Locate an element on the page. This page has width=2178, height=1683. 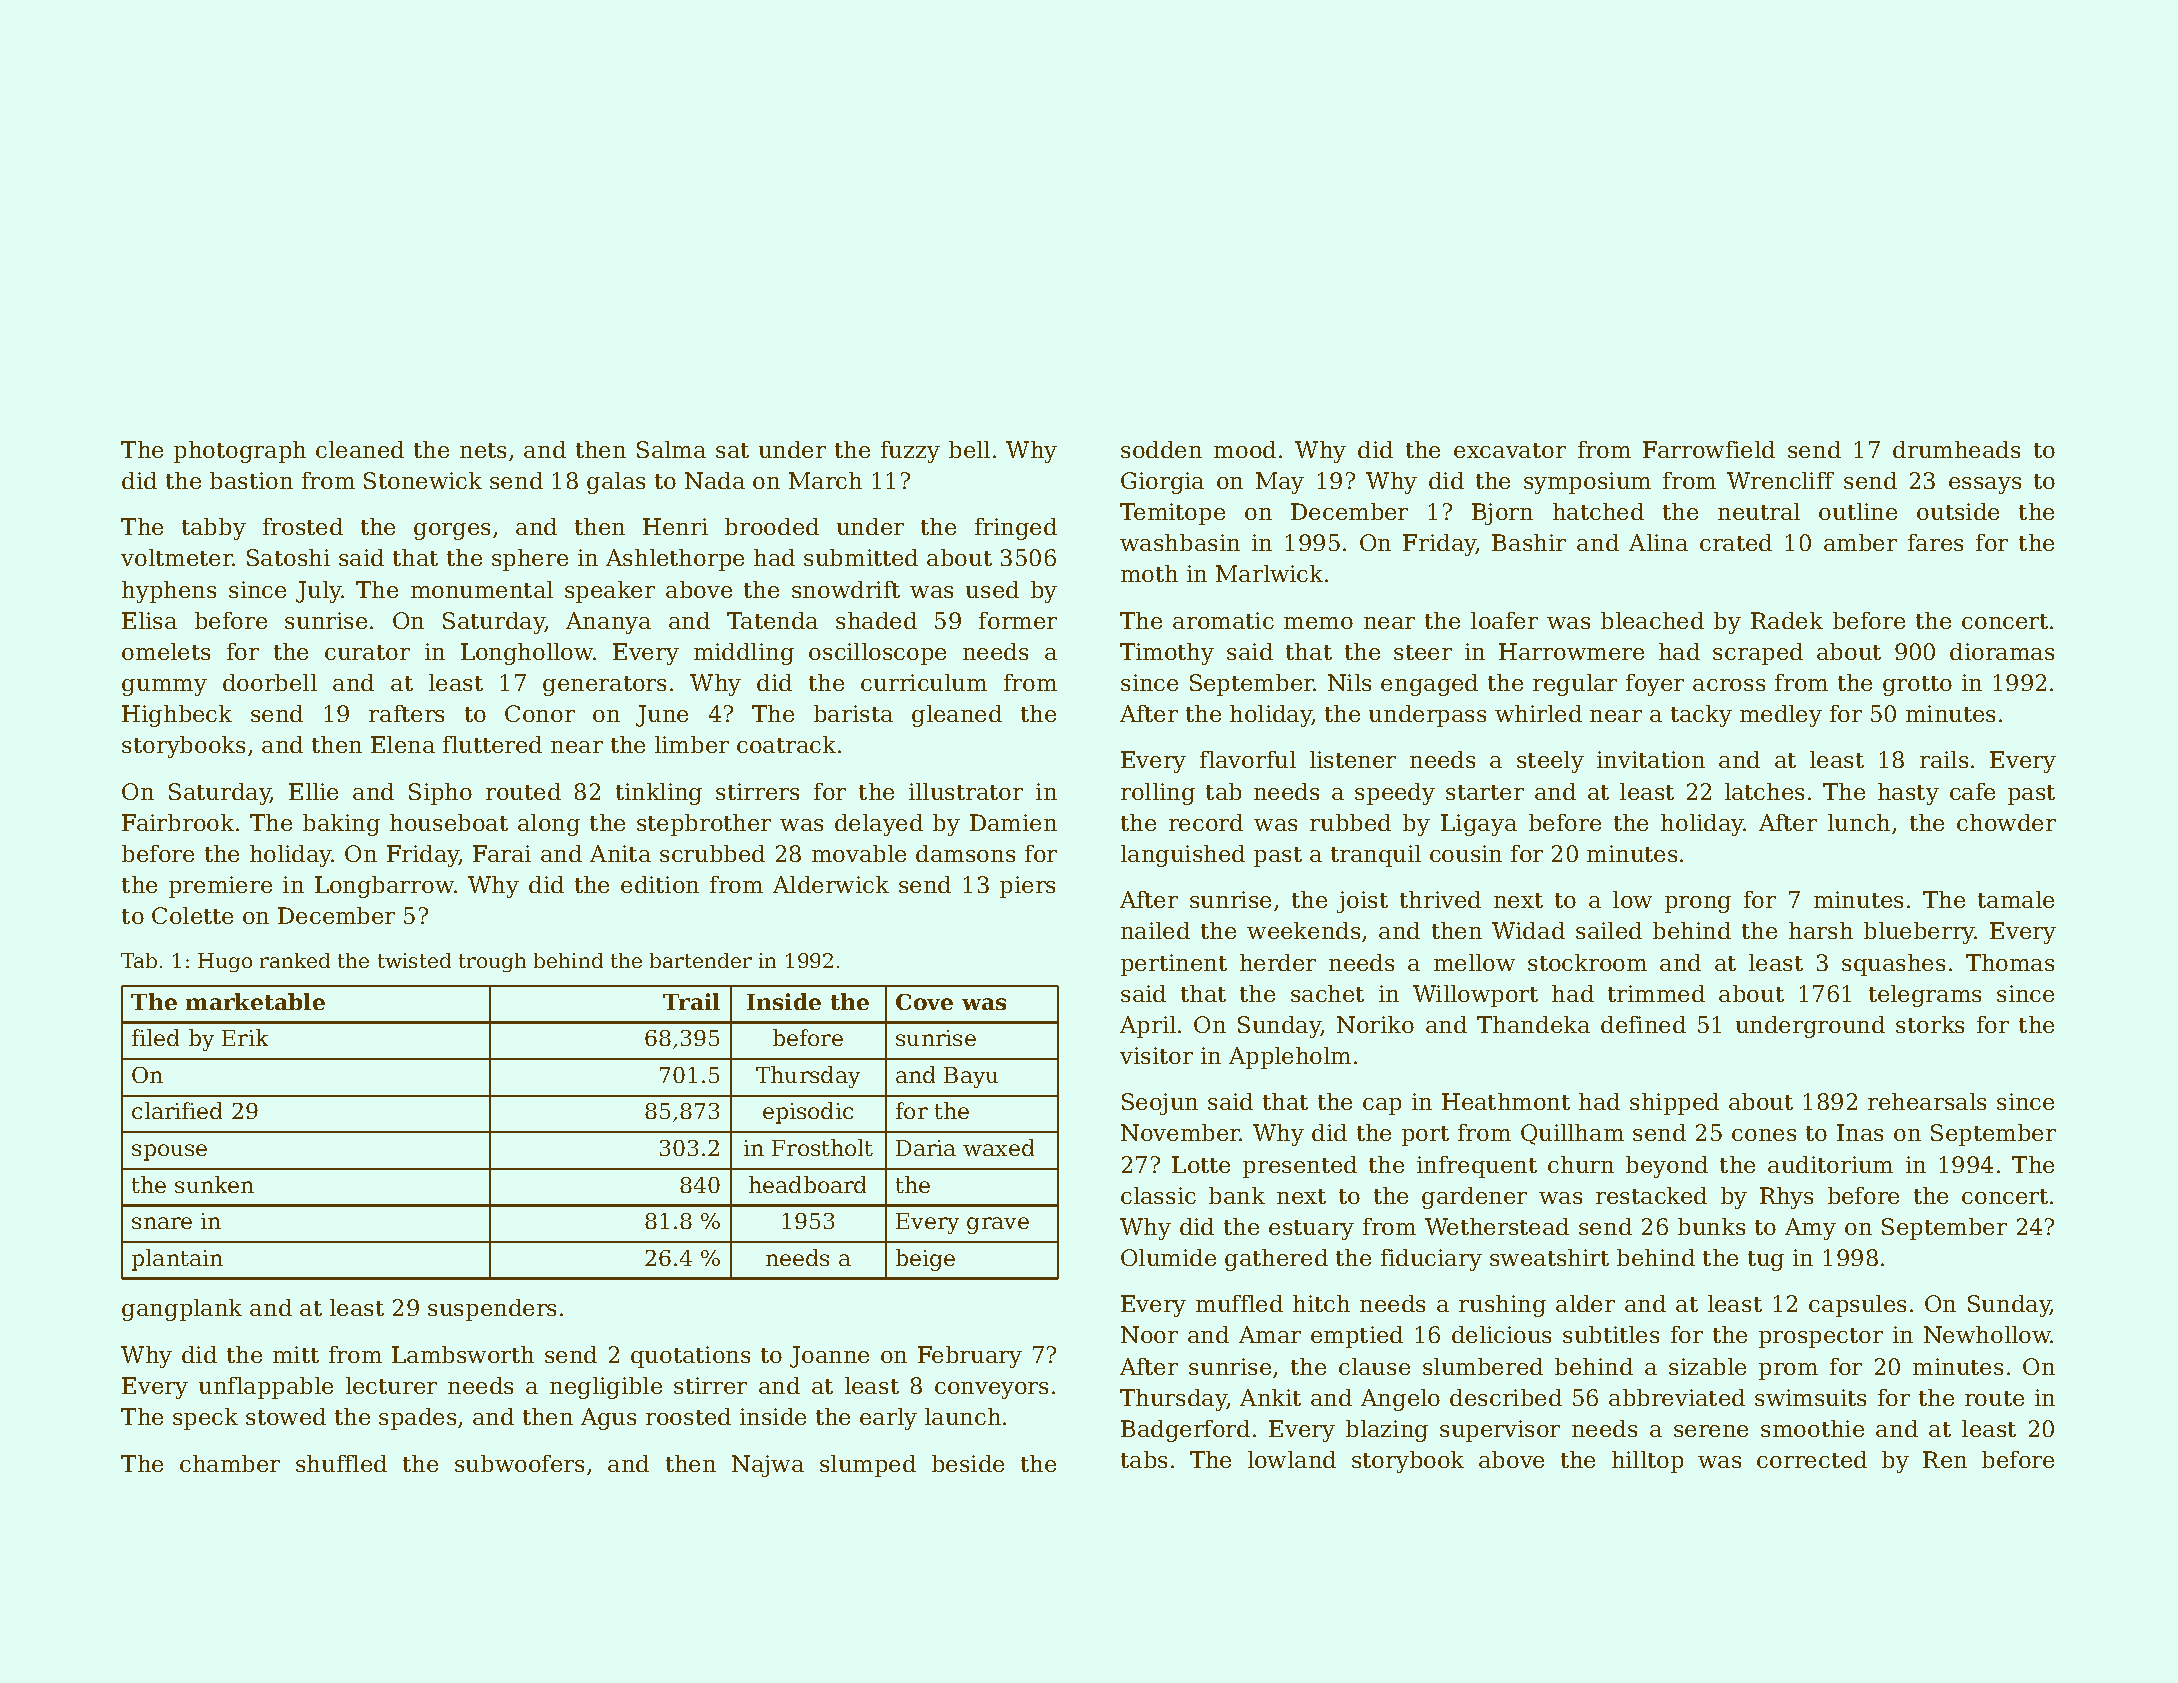
beige is located at coordinates (925, 1260).
